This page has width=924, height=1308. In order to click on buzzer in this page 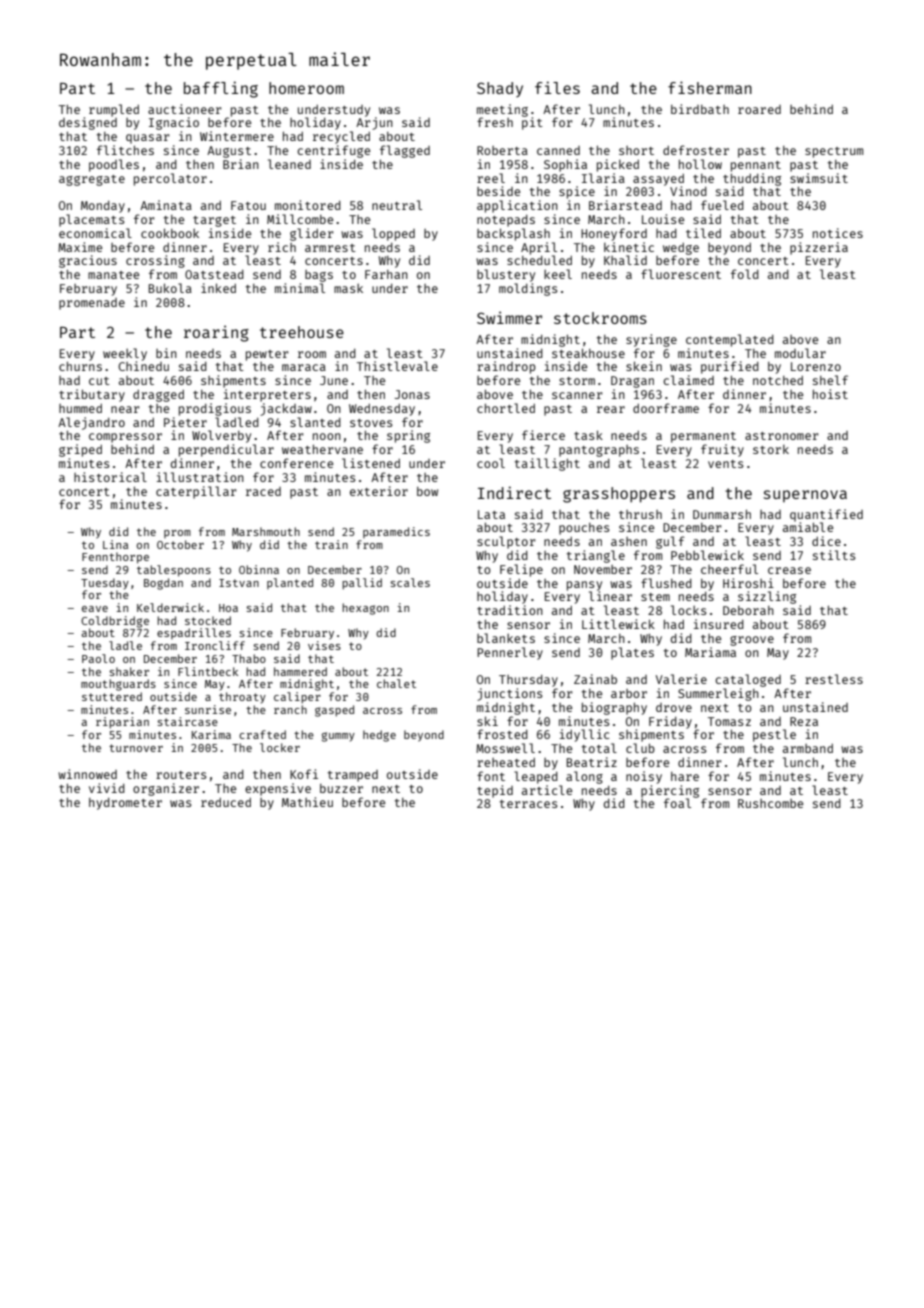, I will do `click(341, 788)`.
